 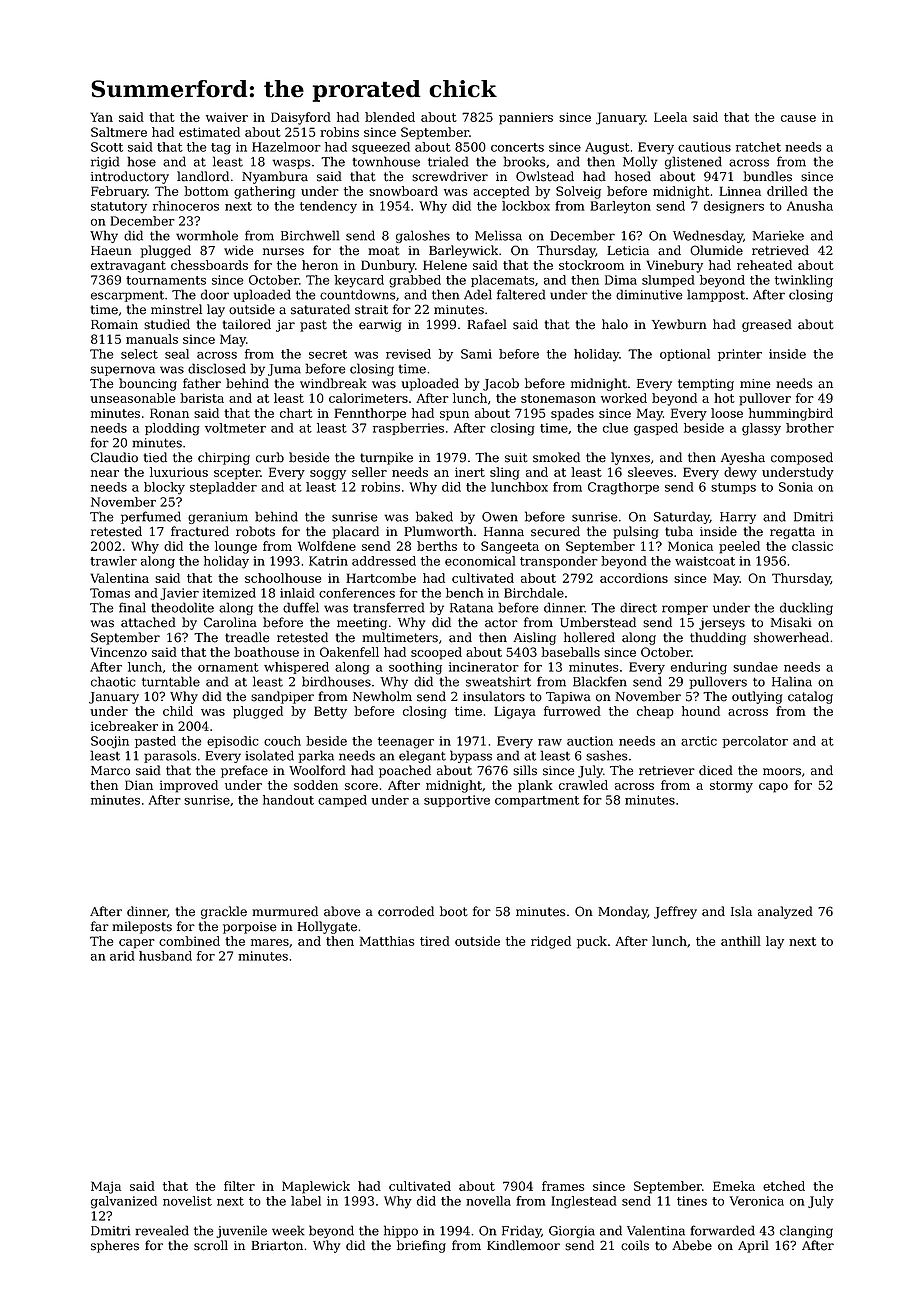 What do you see at coordinates (165, 956) in the screenshot?
I see `husband` at bounding box center [165, 956].
